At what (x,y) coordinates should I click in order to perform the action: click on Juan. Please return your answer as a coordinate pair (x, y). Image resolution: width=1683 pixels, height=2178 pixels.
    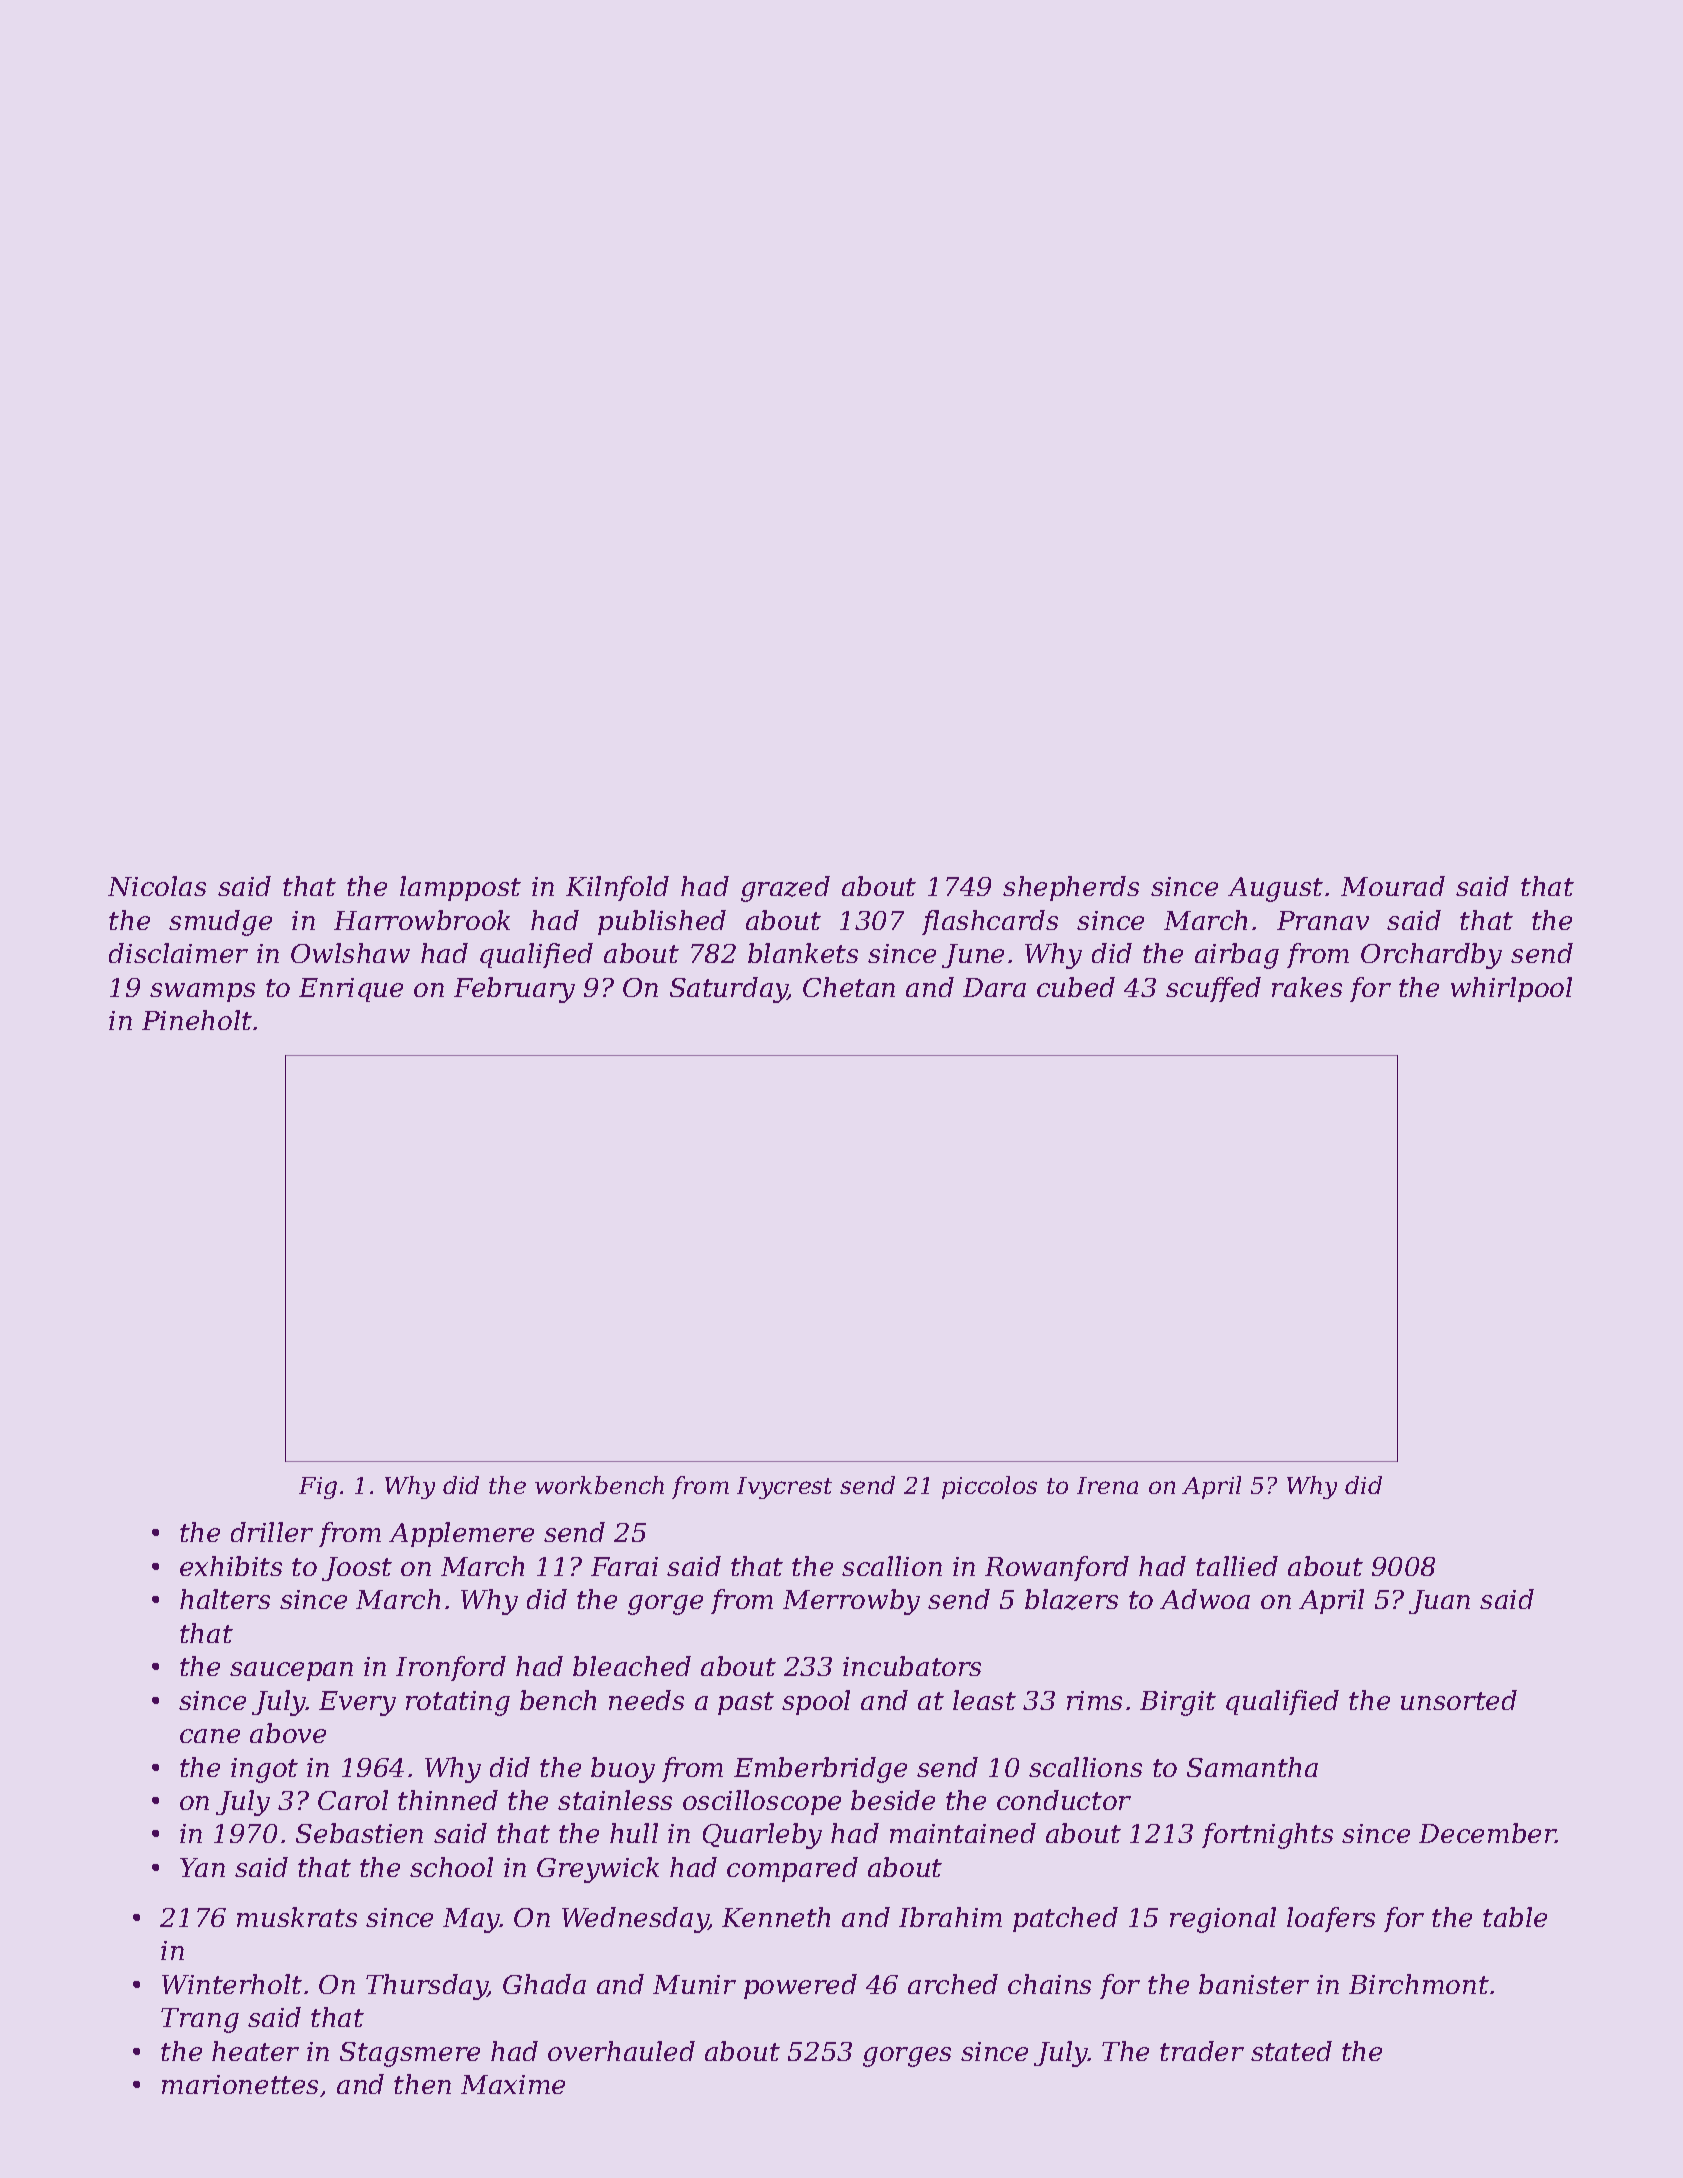
    Looking at the image, I should click on (1439, 1602).
